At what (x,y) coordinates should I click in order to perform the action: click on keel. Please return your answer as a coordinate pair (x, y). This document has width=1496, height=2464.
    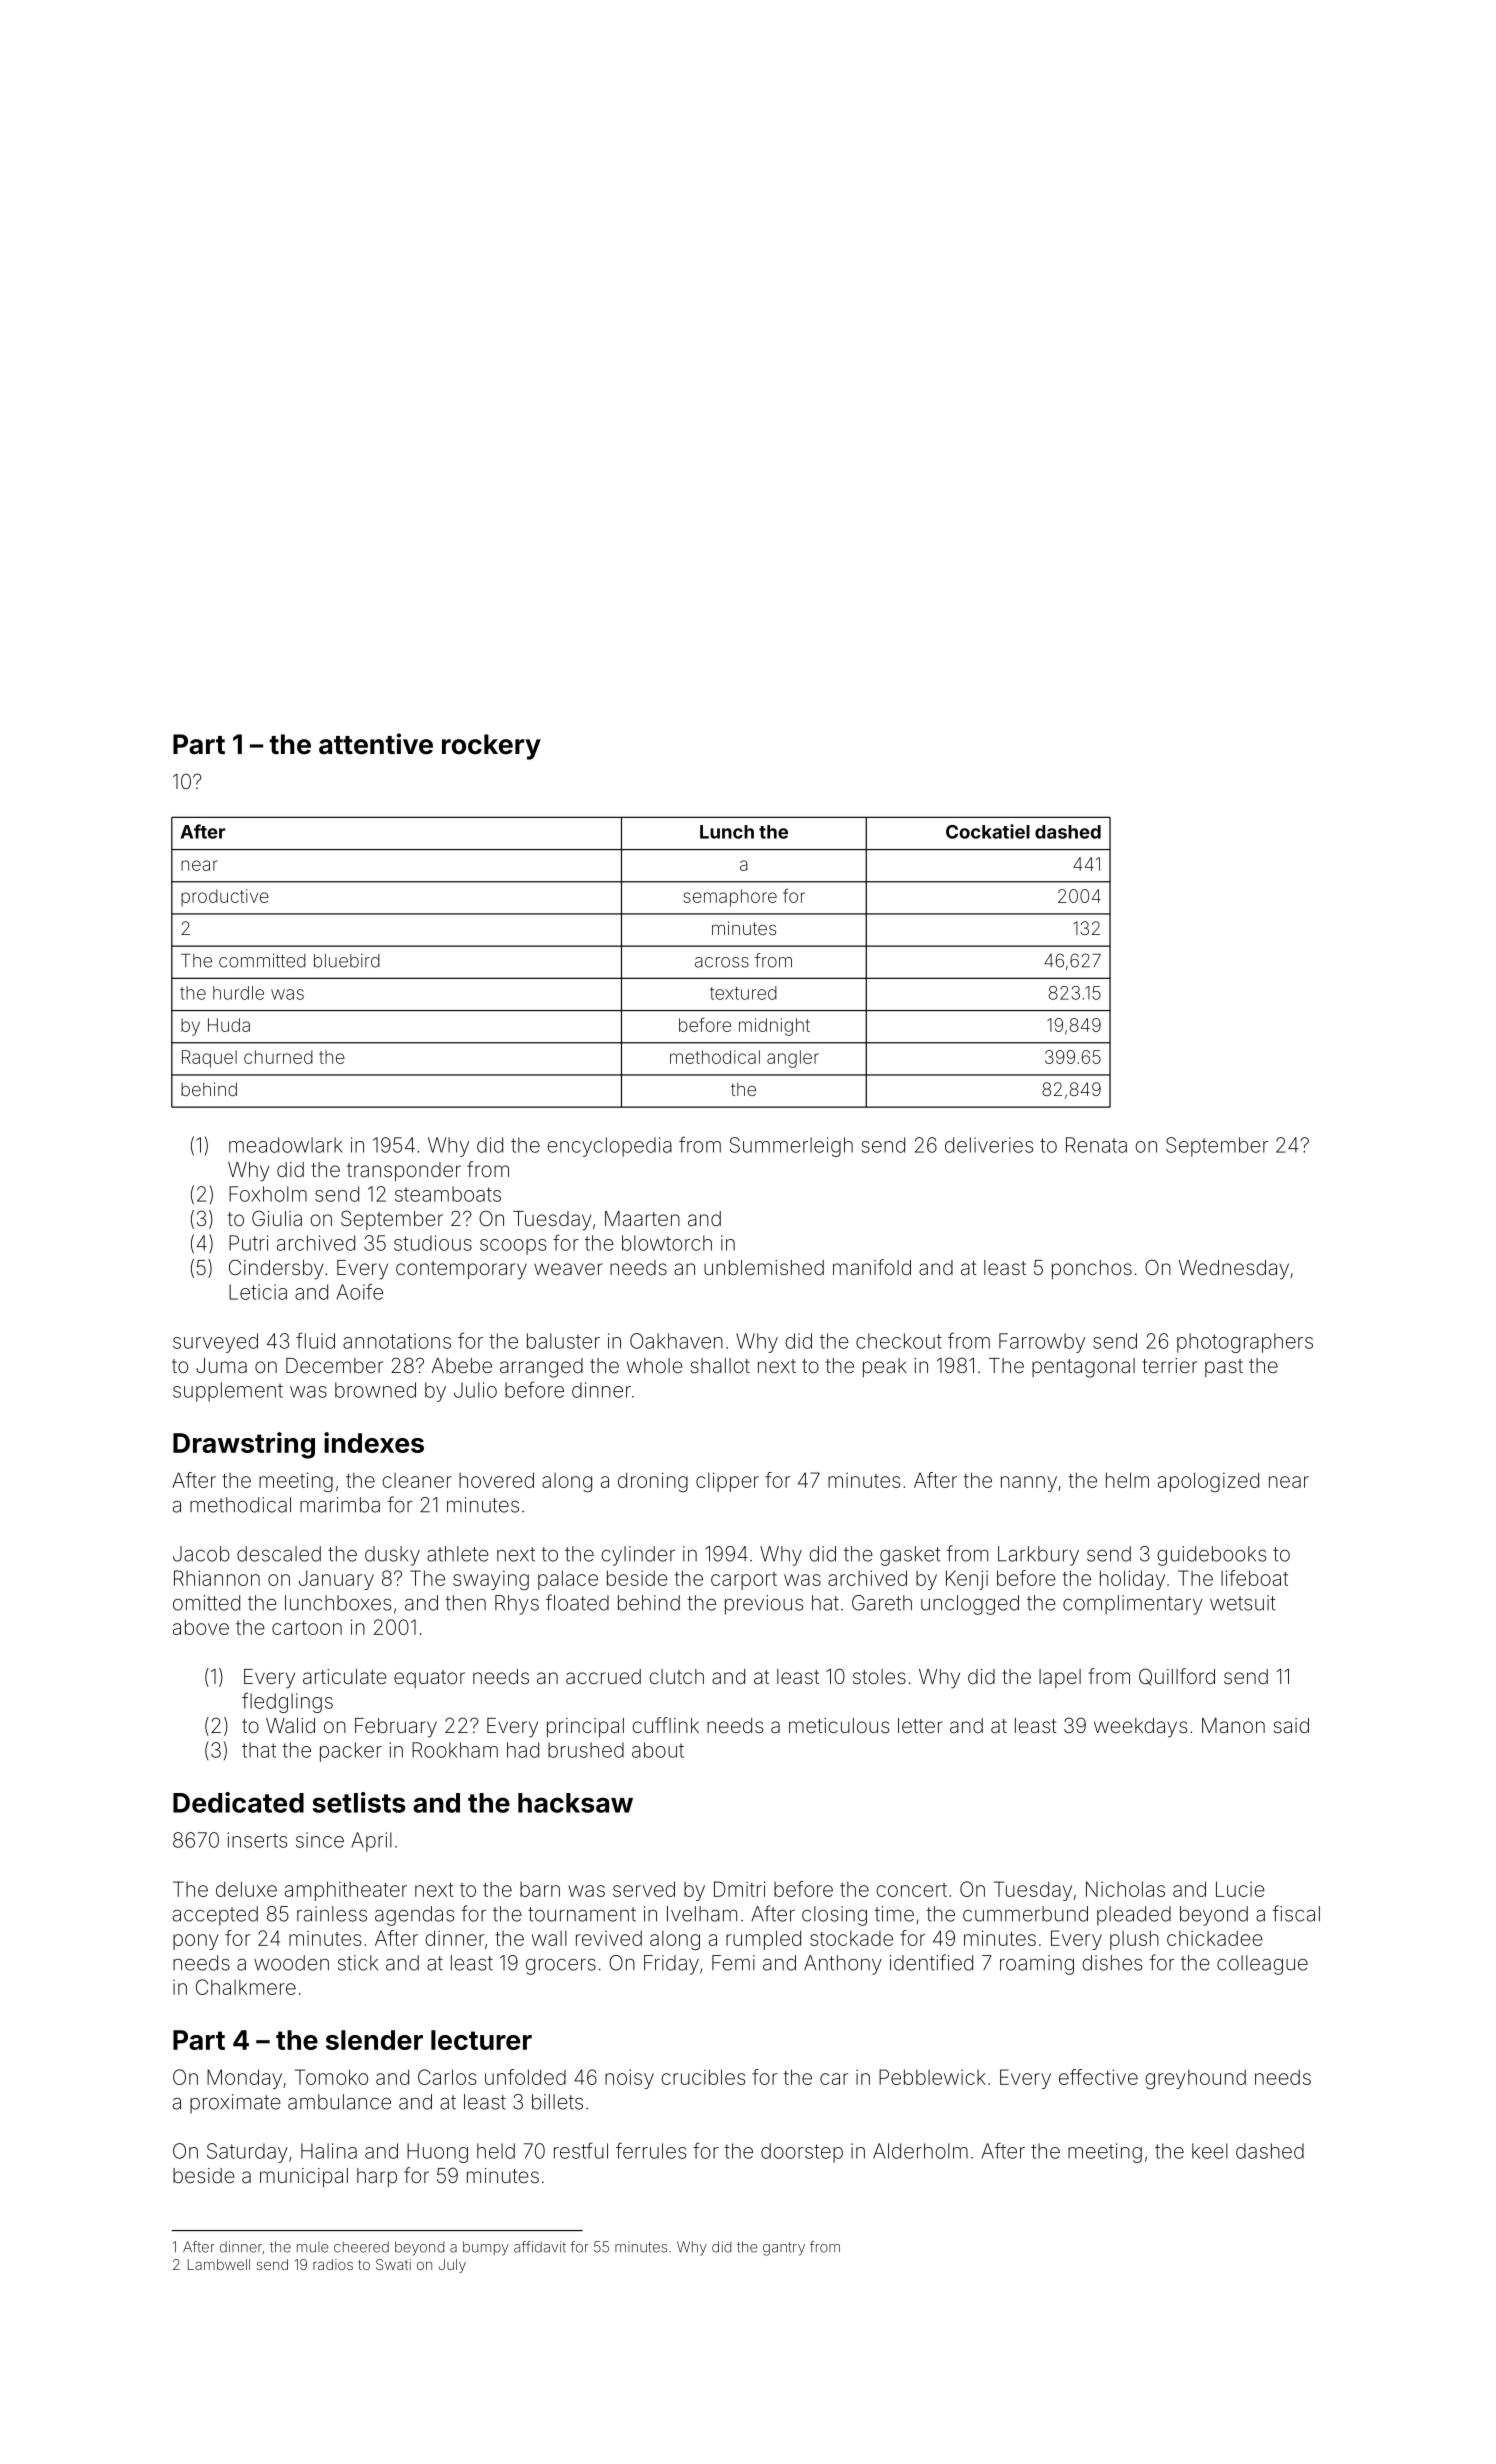
    Looking at the image, I should click on (1210, 2151).
